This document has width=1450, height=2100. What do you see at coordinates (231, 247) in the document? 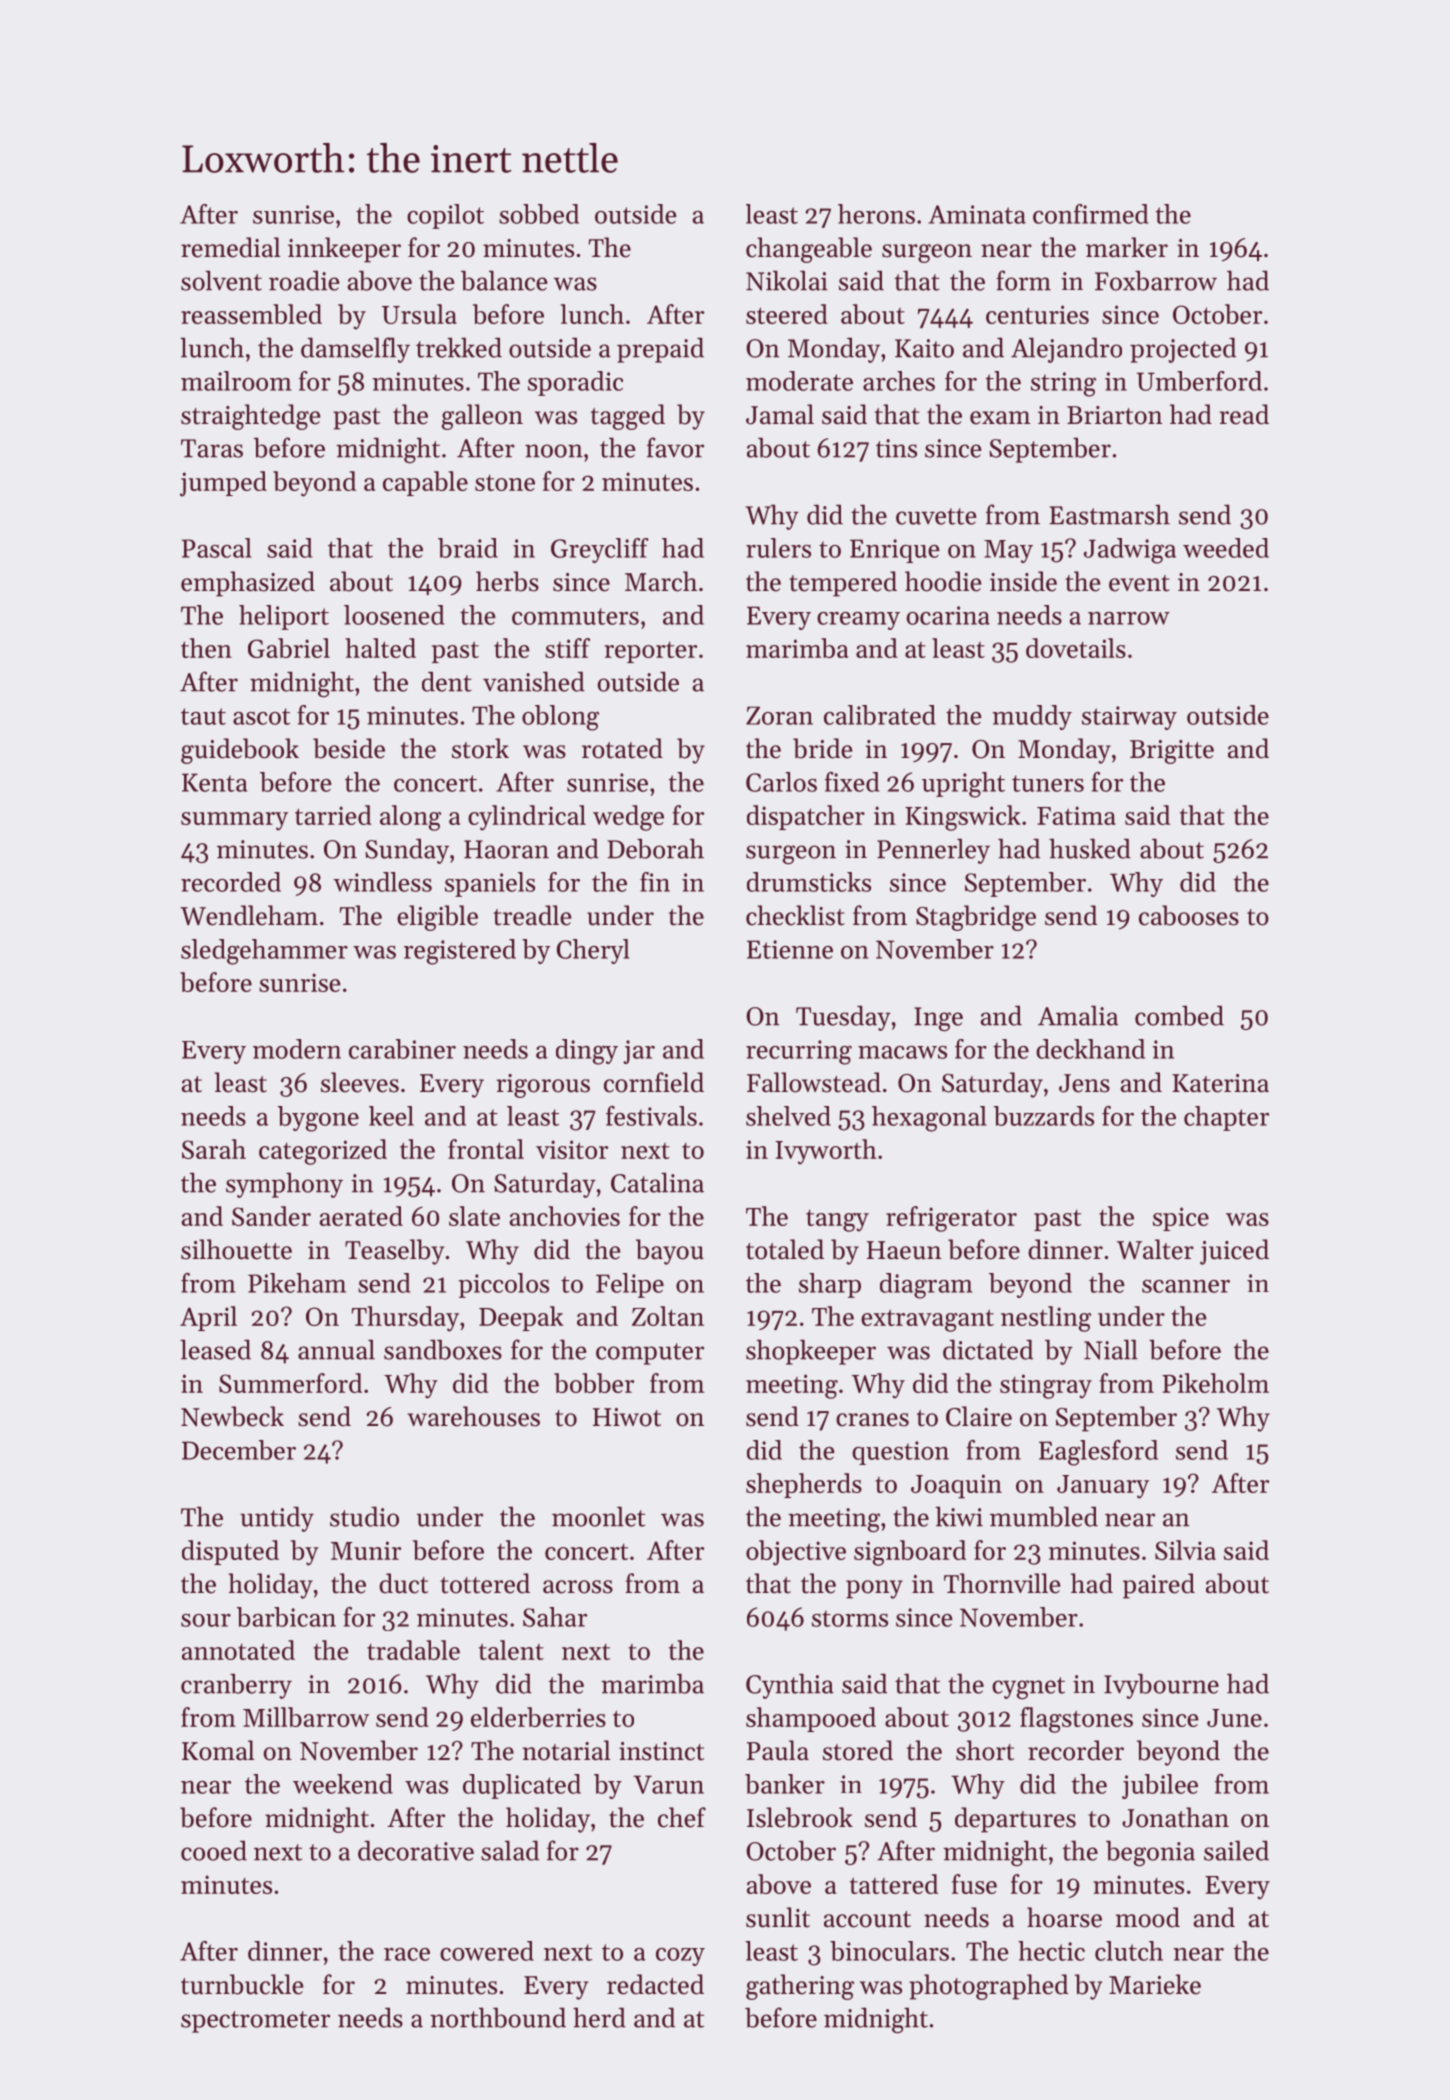
I see `remedial` at bounding box center [231, 247].
